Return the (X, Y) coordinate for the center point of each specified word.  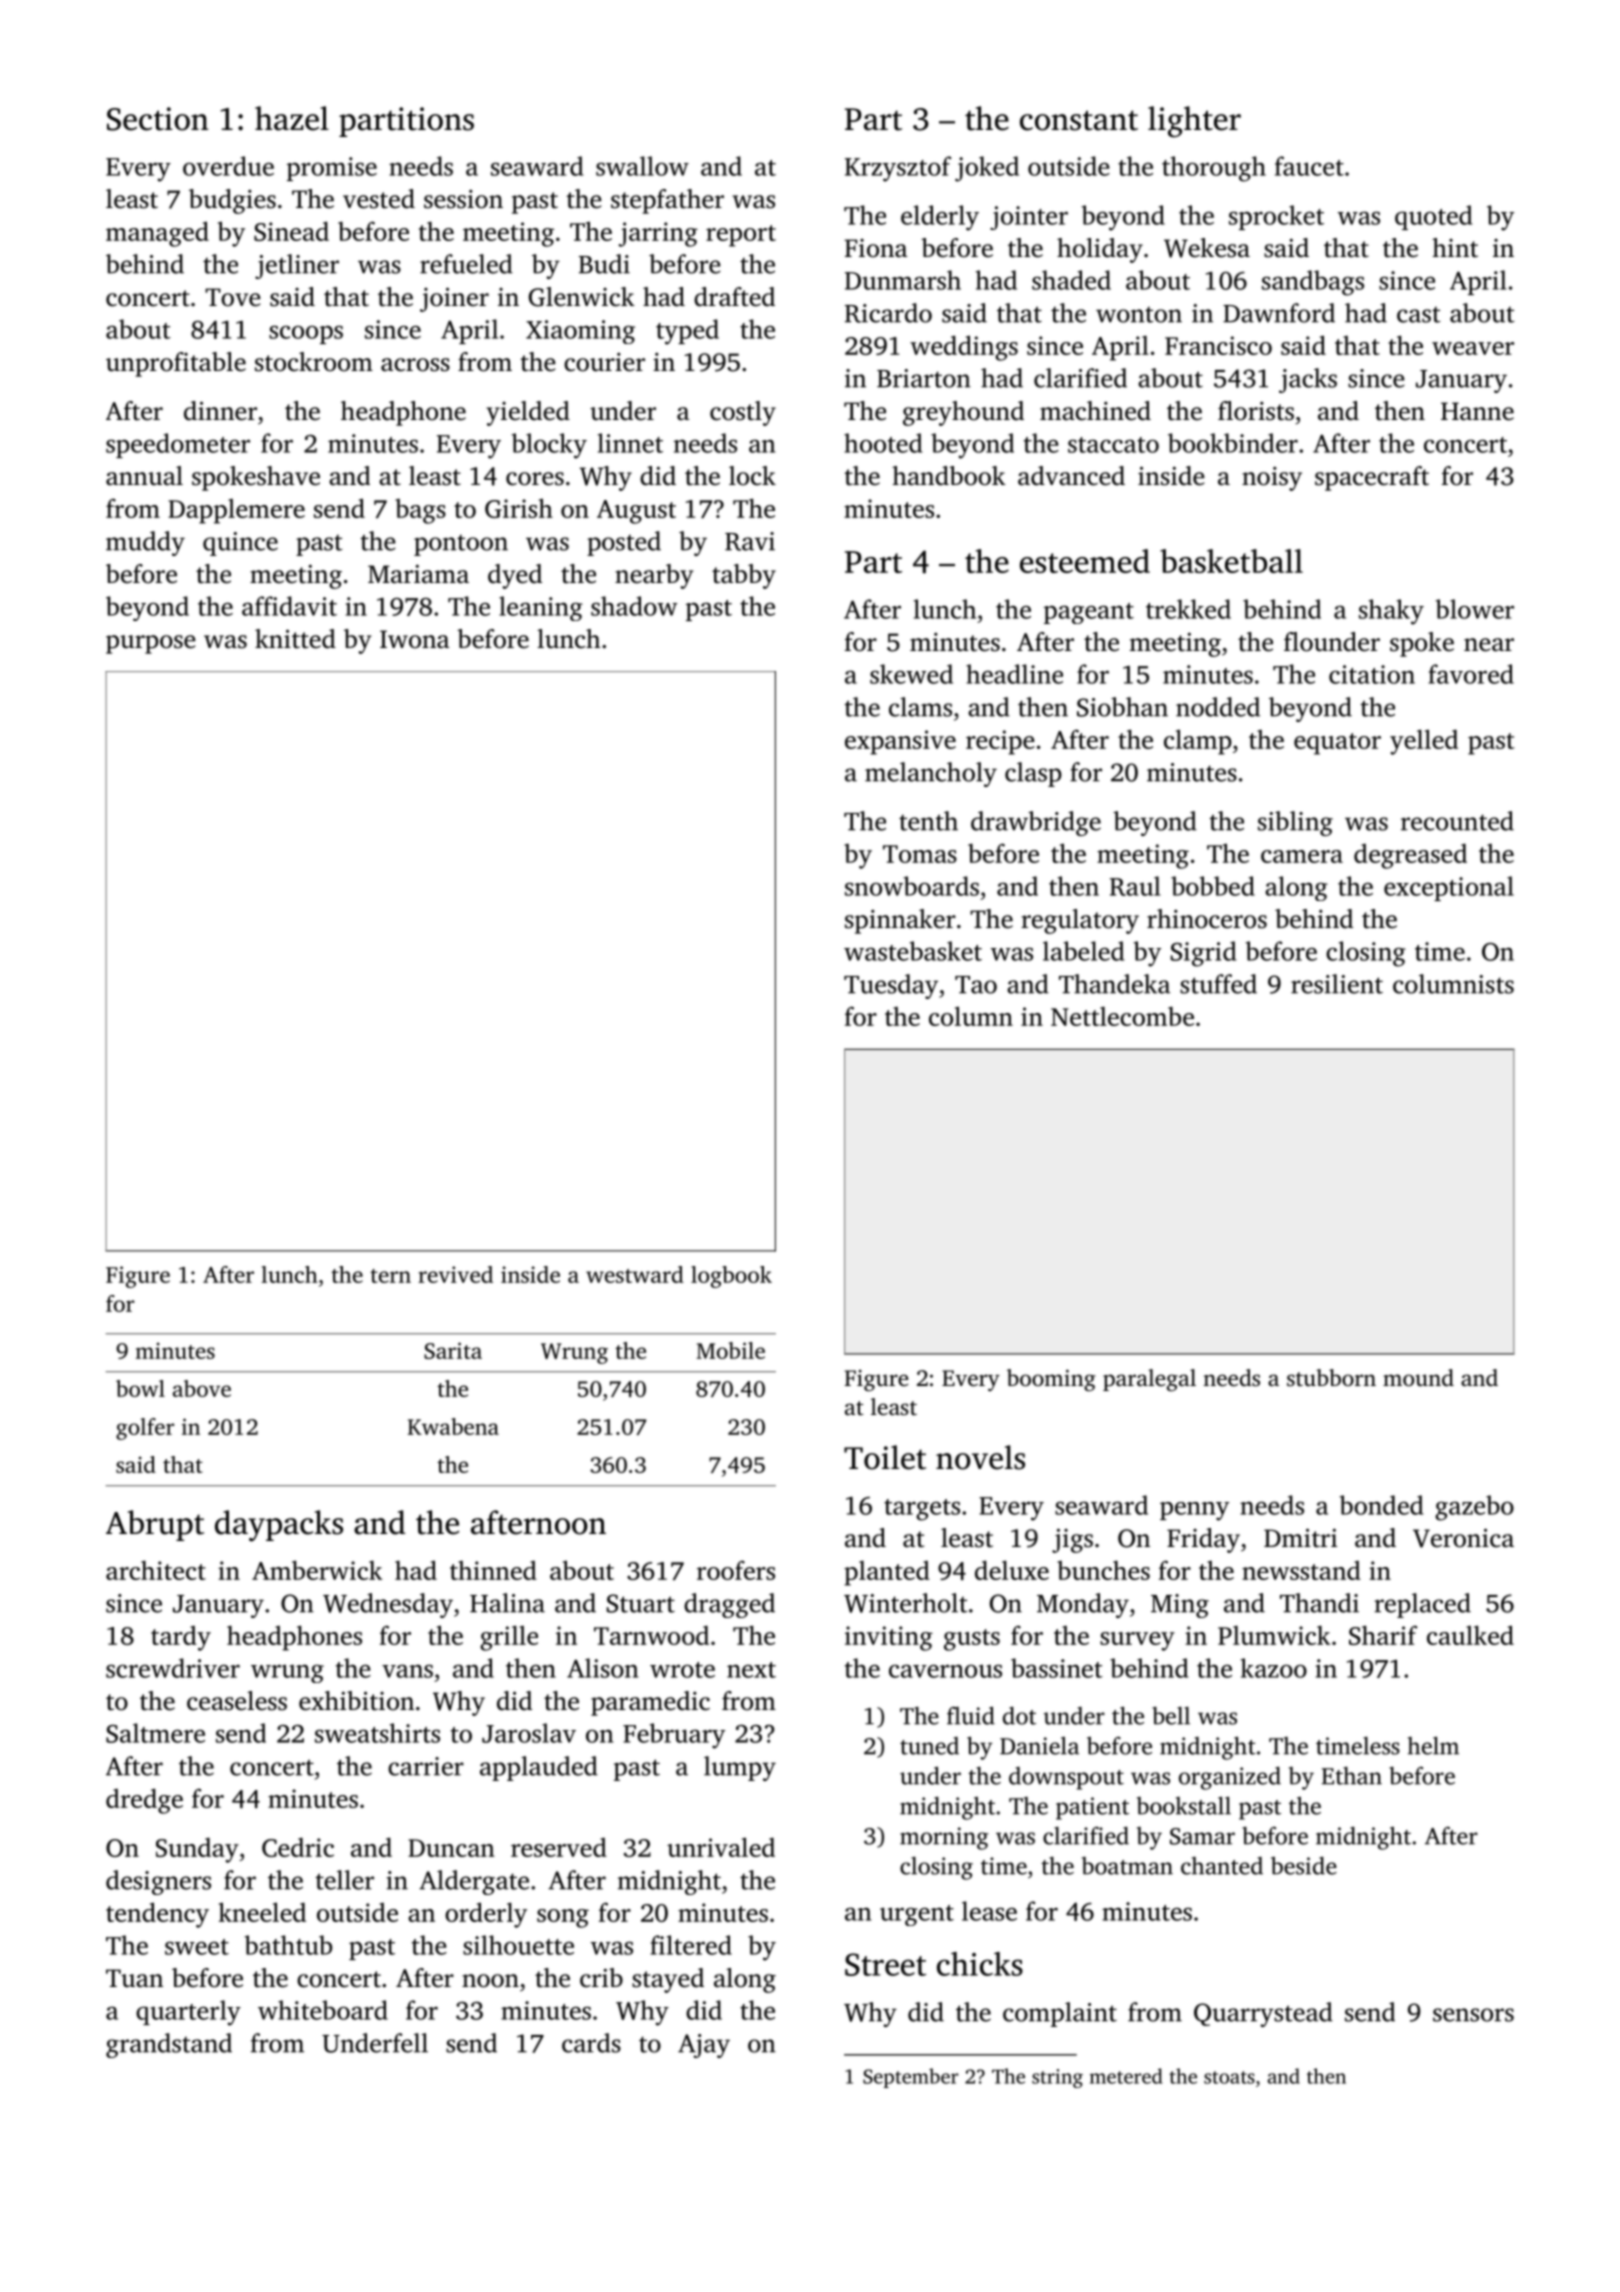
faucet (1309, 166)
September (911, 2078)
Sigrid (1203, 954)
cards (591, 2043)
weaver (1473, 348)
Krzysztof (898, 169)
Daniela (1039, 1745)
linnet (630, 443)
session (463, 199)
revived (455, 1274)
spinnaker (900, 921)
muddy (145, 543)
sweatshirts (377, 1733)
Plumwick (1274, 1635)
